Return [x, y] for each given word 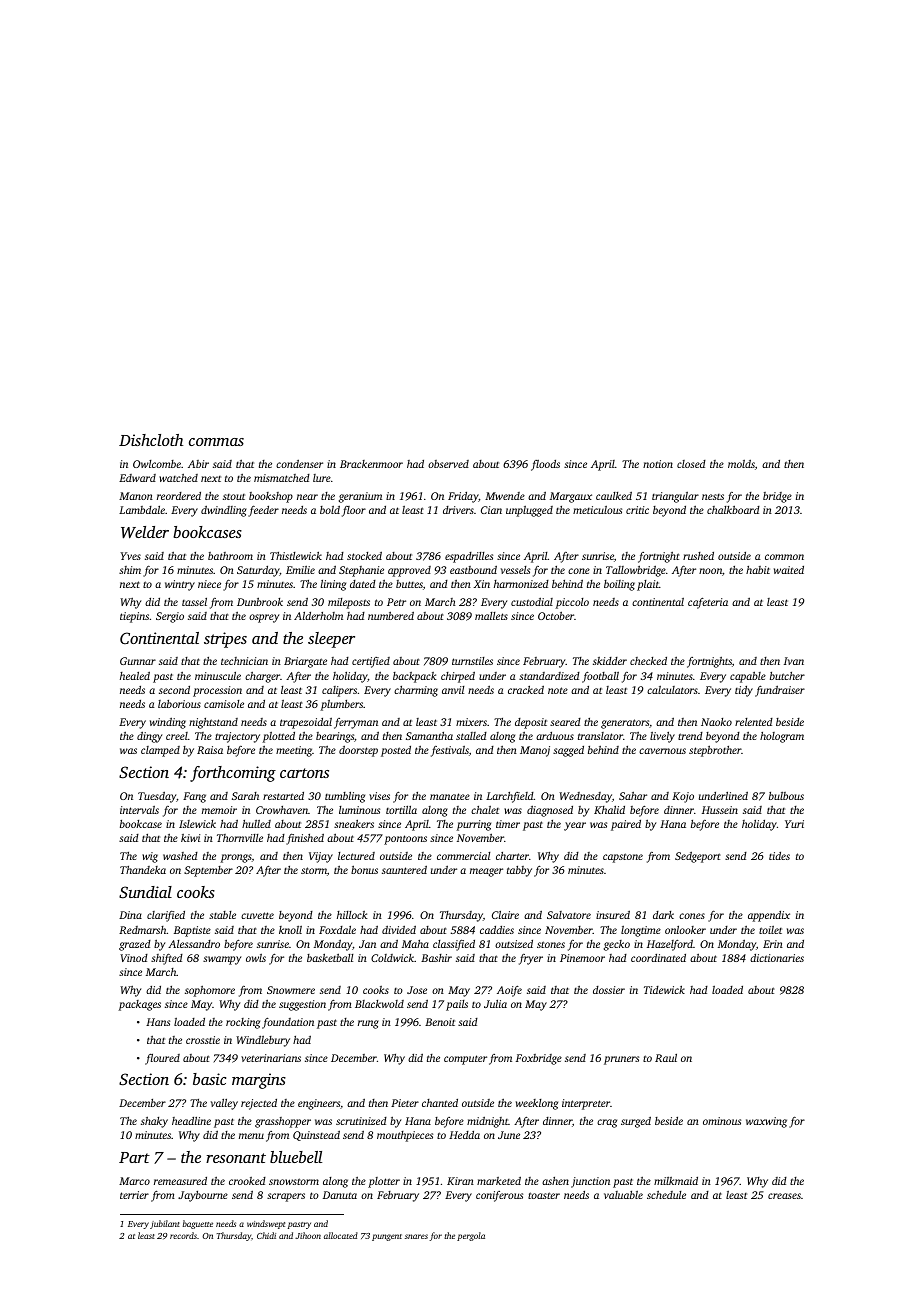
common [784, 557]
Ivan [794, 661]
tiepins [134, 617]
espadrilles [469, 557]
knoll [290, 930]
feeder [263, 511]
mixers [471, 722]
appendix [769, 916]
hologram [782, 737]
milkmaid [676, 1181]
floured [162, 1059]
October [556, 615]
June [509, 1135]
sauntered [404, 869]
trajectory [237, 737]
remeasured [180, 1181]
